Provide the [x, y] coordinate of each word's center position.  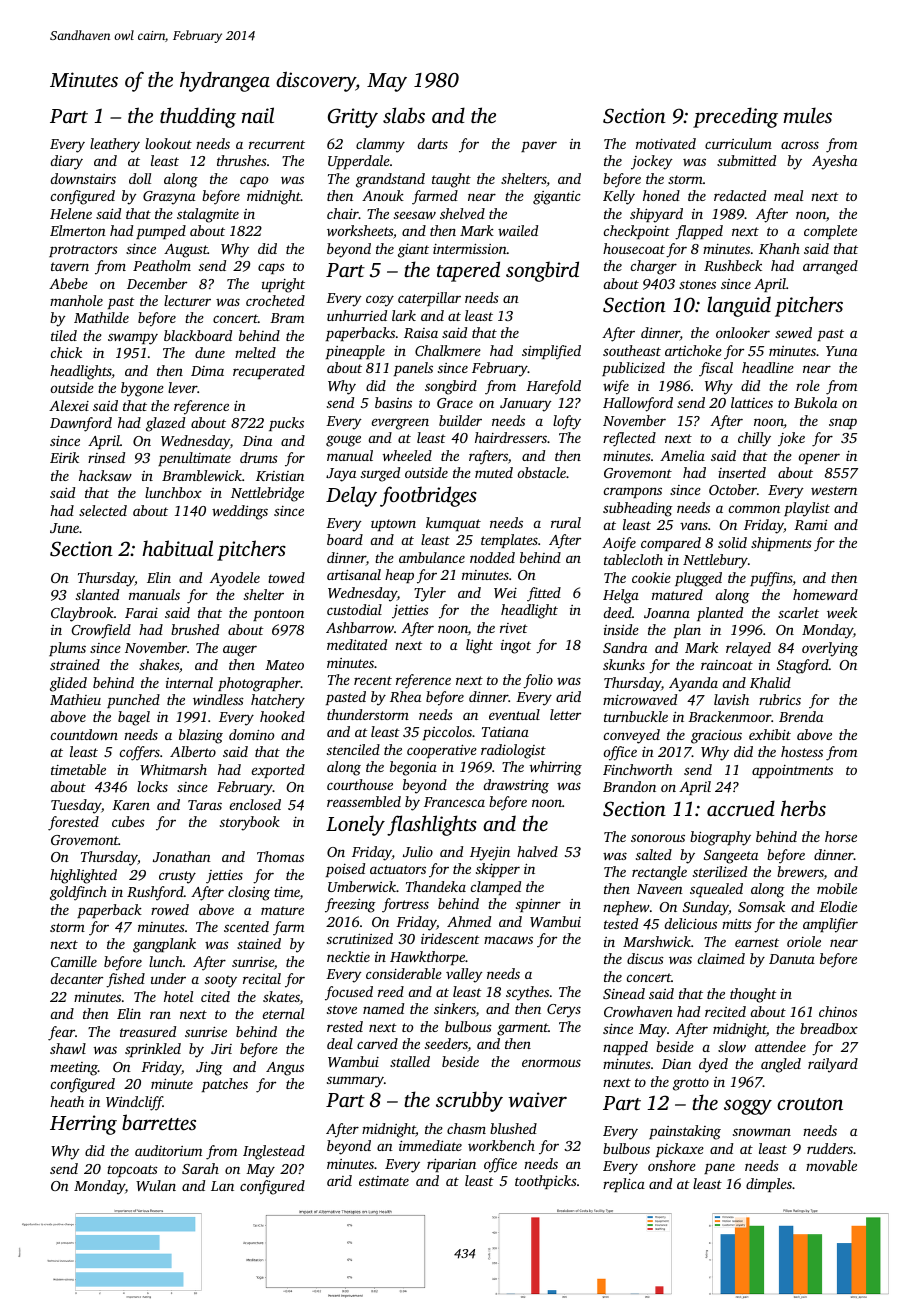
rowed [170, 909]
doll [140, 178]
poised [345, 870]
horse [841, 836]
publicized [633, 369]
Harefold [553, 387]
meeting [74, 1069]
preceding [735, 117]
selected [103, 510]
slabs [404, 115]
